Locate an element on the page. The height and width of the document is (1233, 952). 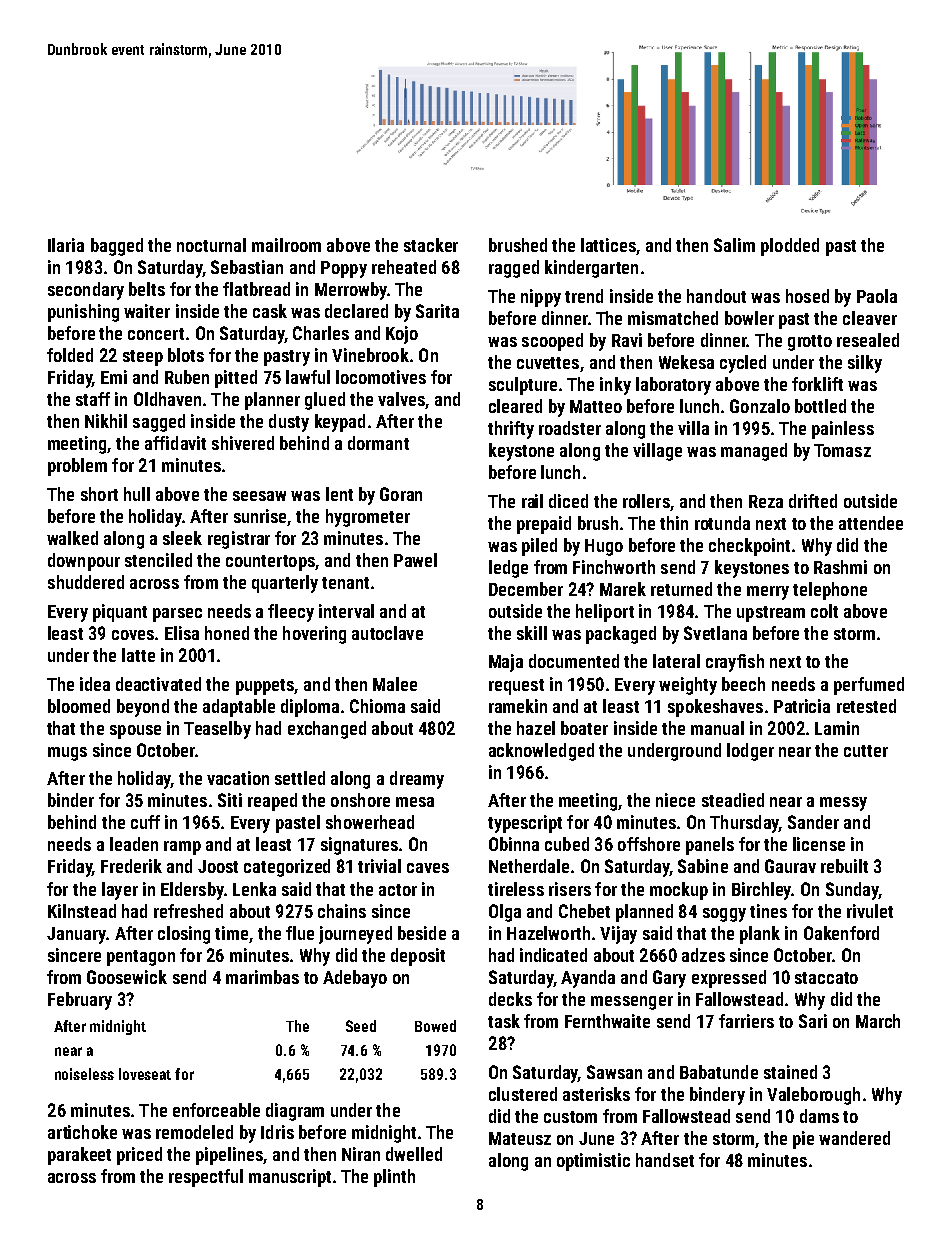
cubed is located at coordinates (567, 844).
